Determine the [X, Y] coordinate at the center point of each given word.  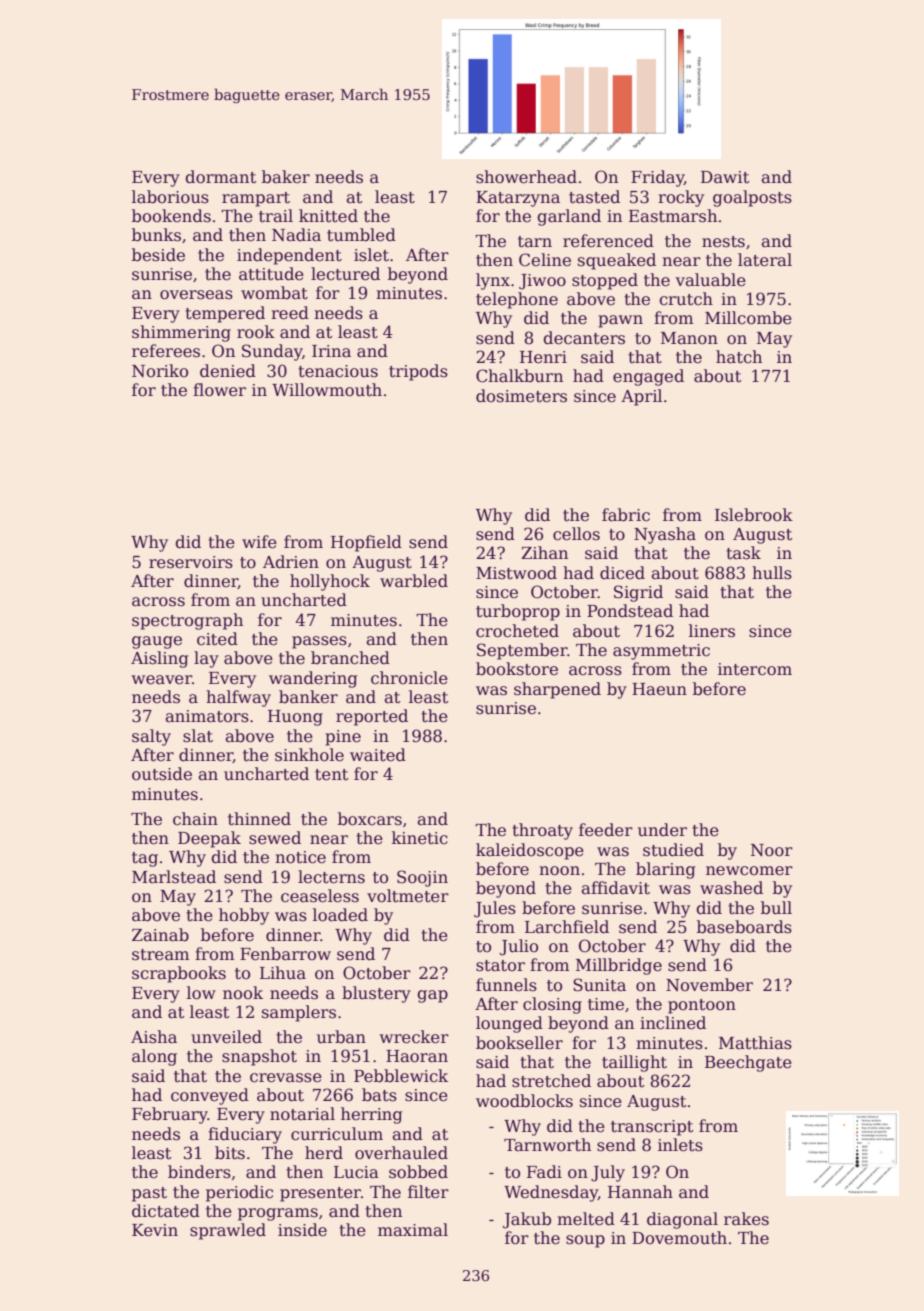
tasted [594, 197]
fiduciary [245, 1135]
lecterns [331, 877]
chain [195, 819]
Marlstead [174, 877]
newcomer [749, 871]
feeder [606, 830]
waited [378, 755]
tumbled [361, 235]
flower [219, 390]
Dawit [725, 177]
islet [371, 255]
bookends [171, 216]
